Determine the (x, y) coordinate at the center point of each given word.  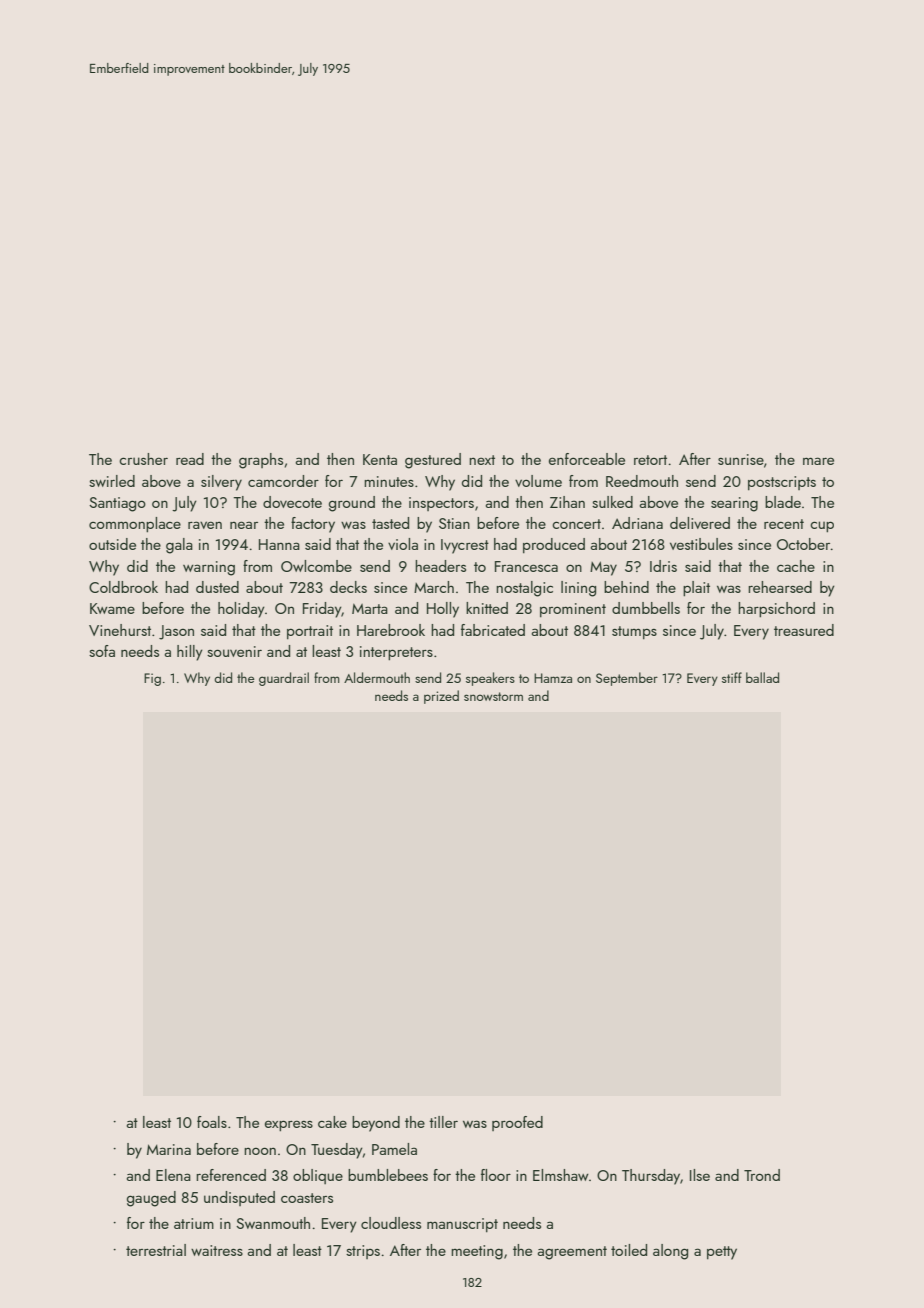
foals (212, 1122)
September (627, 679)
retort (650, 460)
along (670, 1252)
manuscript (462, 1225)
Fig (152, 679)
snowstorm (493, 696)
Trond (762, 1175)
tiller (443, 1122)
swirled (112, 481)
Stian (454, 523)
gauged (151, 1199)
